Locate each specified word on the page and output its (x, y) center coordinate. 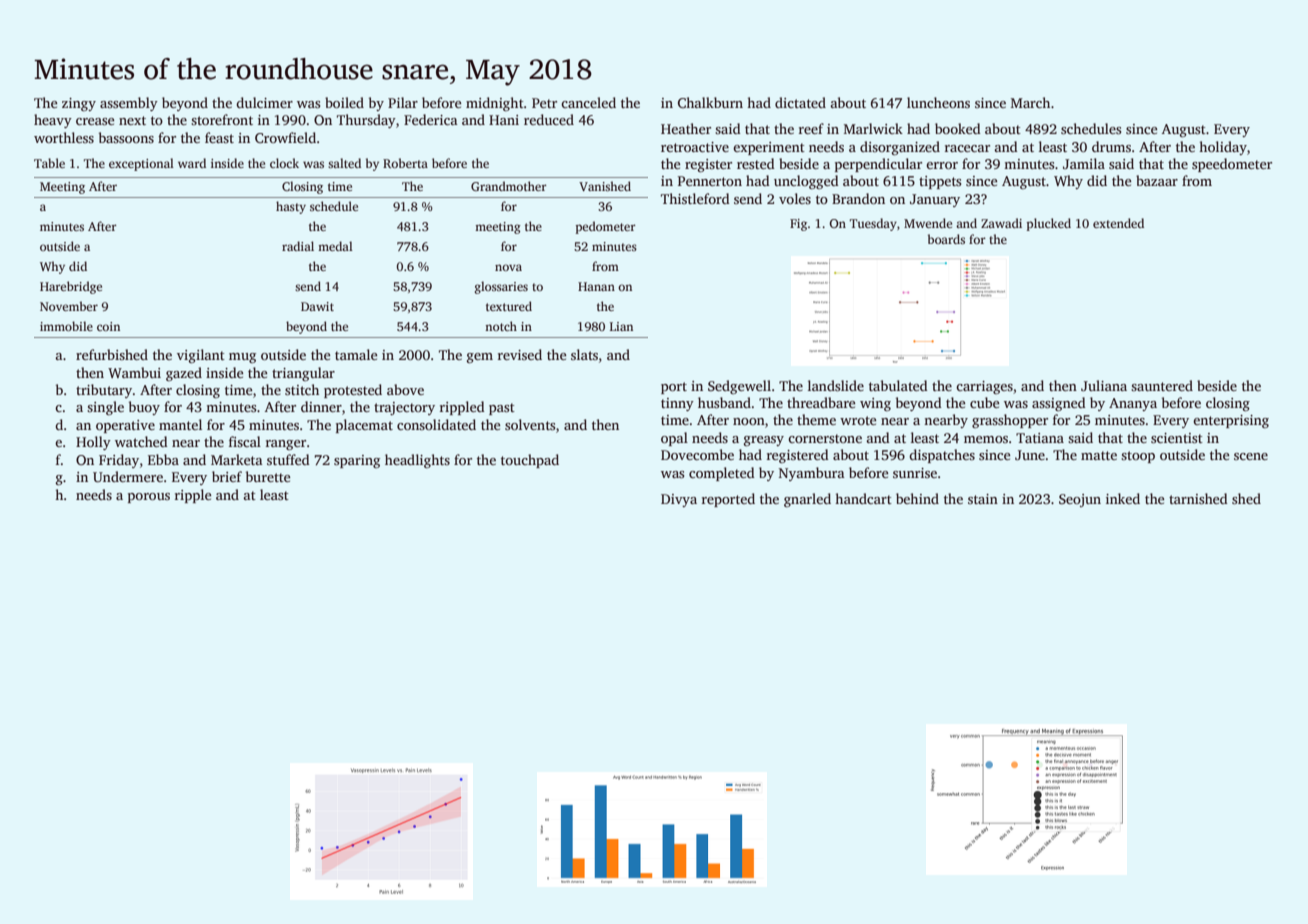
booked (958, 128)
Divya (679, 500)
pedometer (606, 227)
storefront (222, 119)
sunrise (915, 473)
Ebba (163, 459)
